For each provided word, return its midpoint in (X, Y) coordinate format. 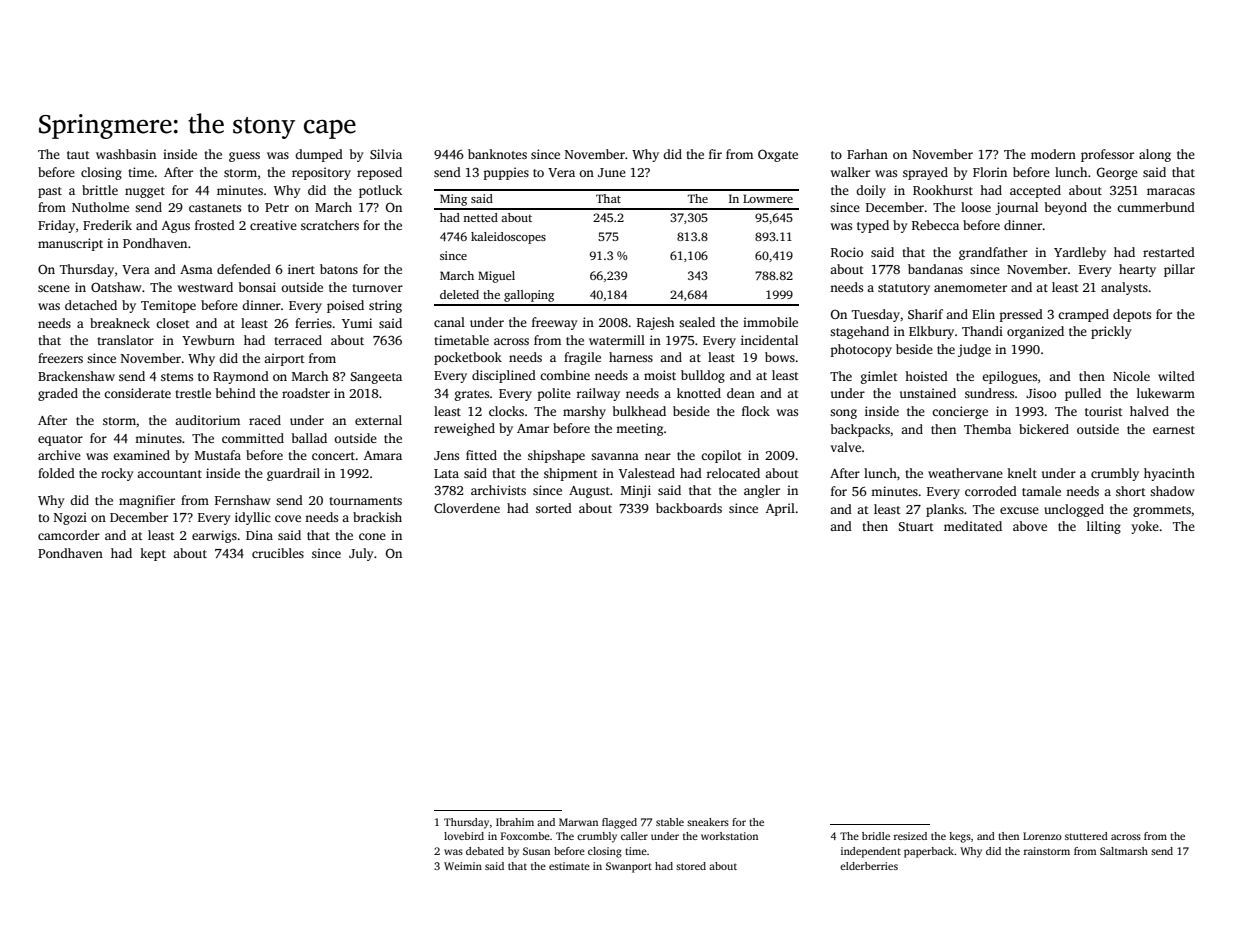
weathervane (965, 473)
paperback (929, 852)
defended (244, 269)
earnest (1174, 430)
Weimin (463, 866)
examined (141, 455)
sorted (554, 508)
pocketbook (468, 358)
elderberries (869, 866)
